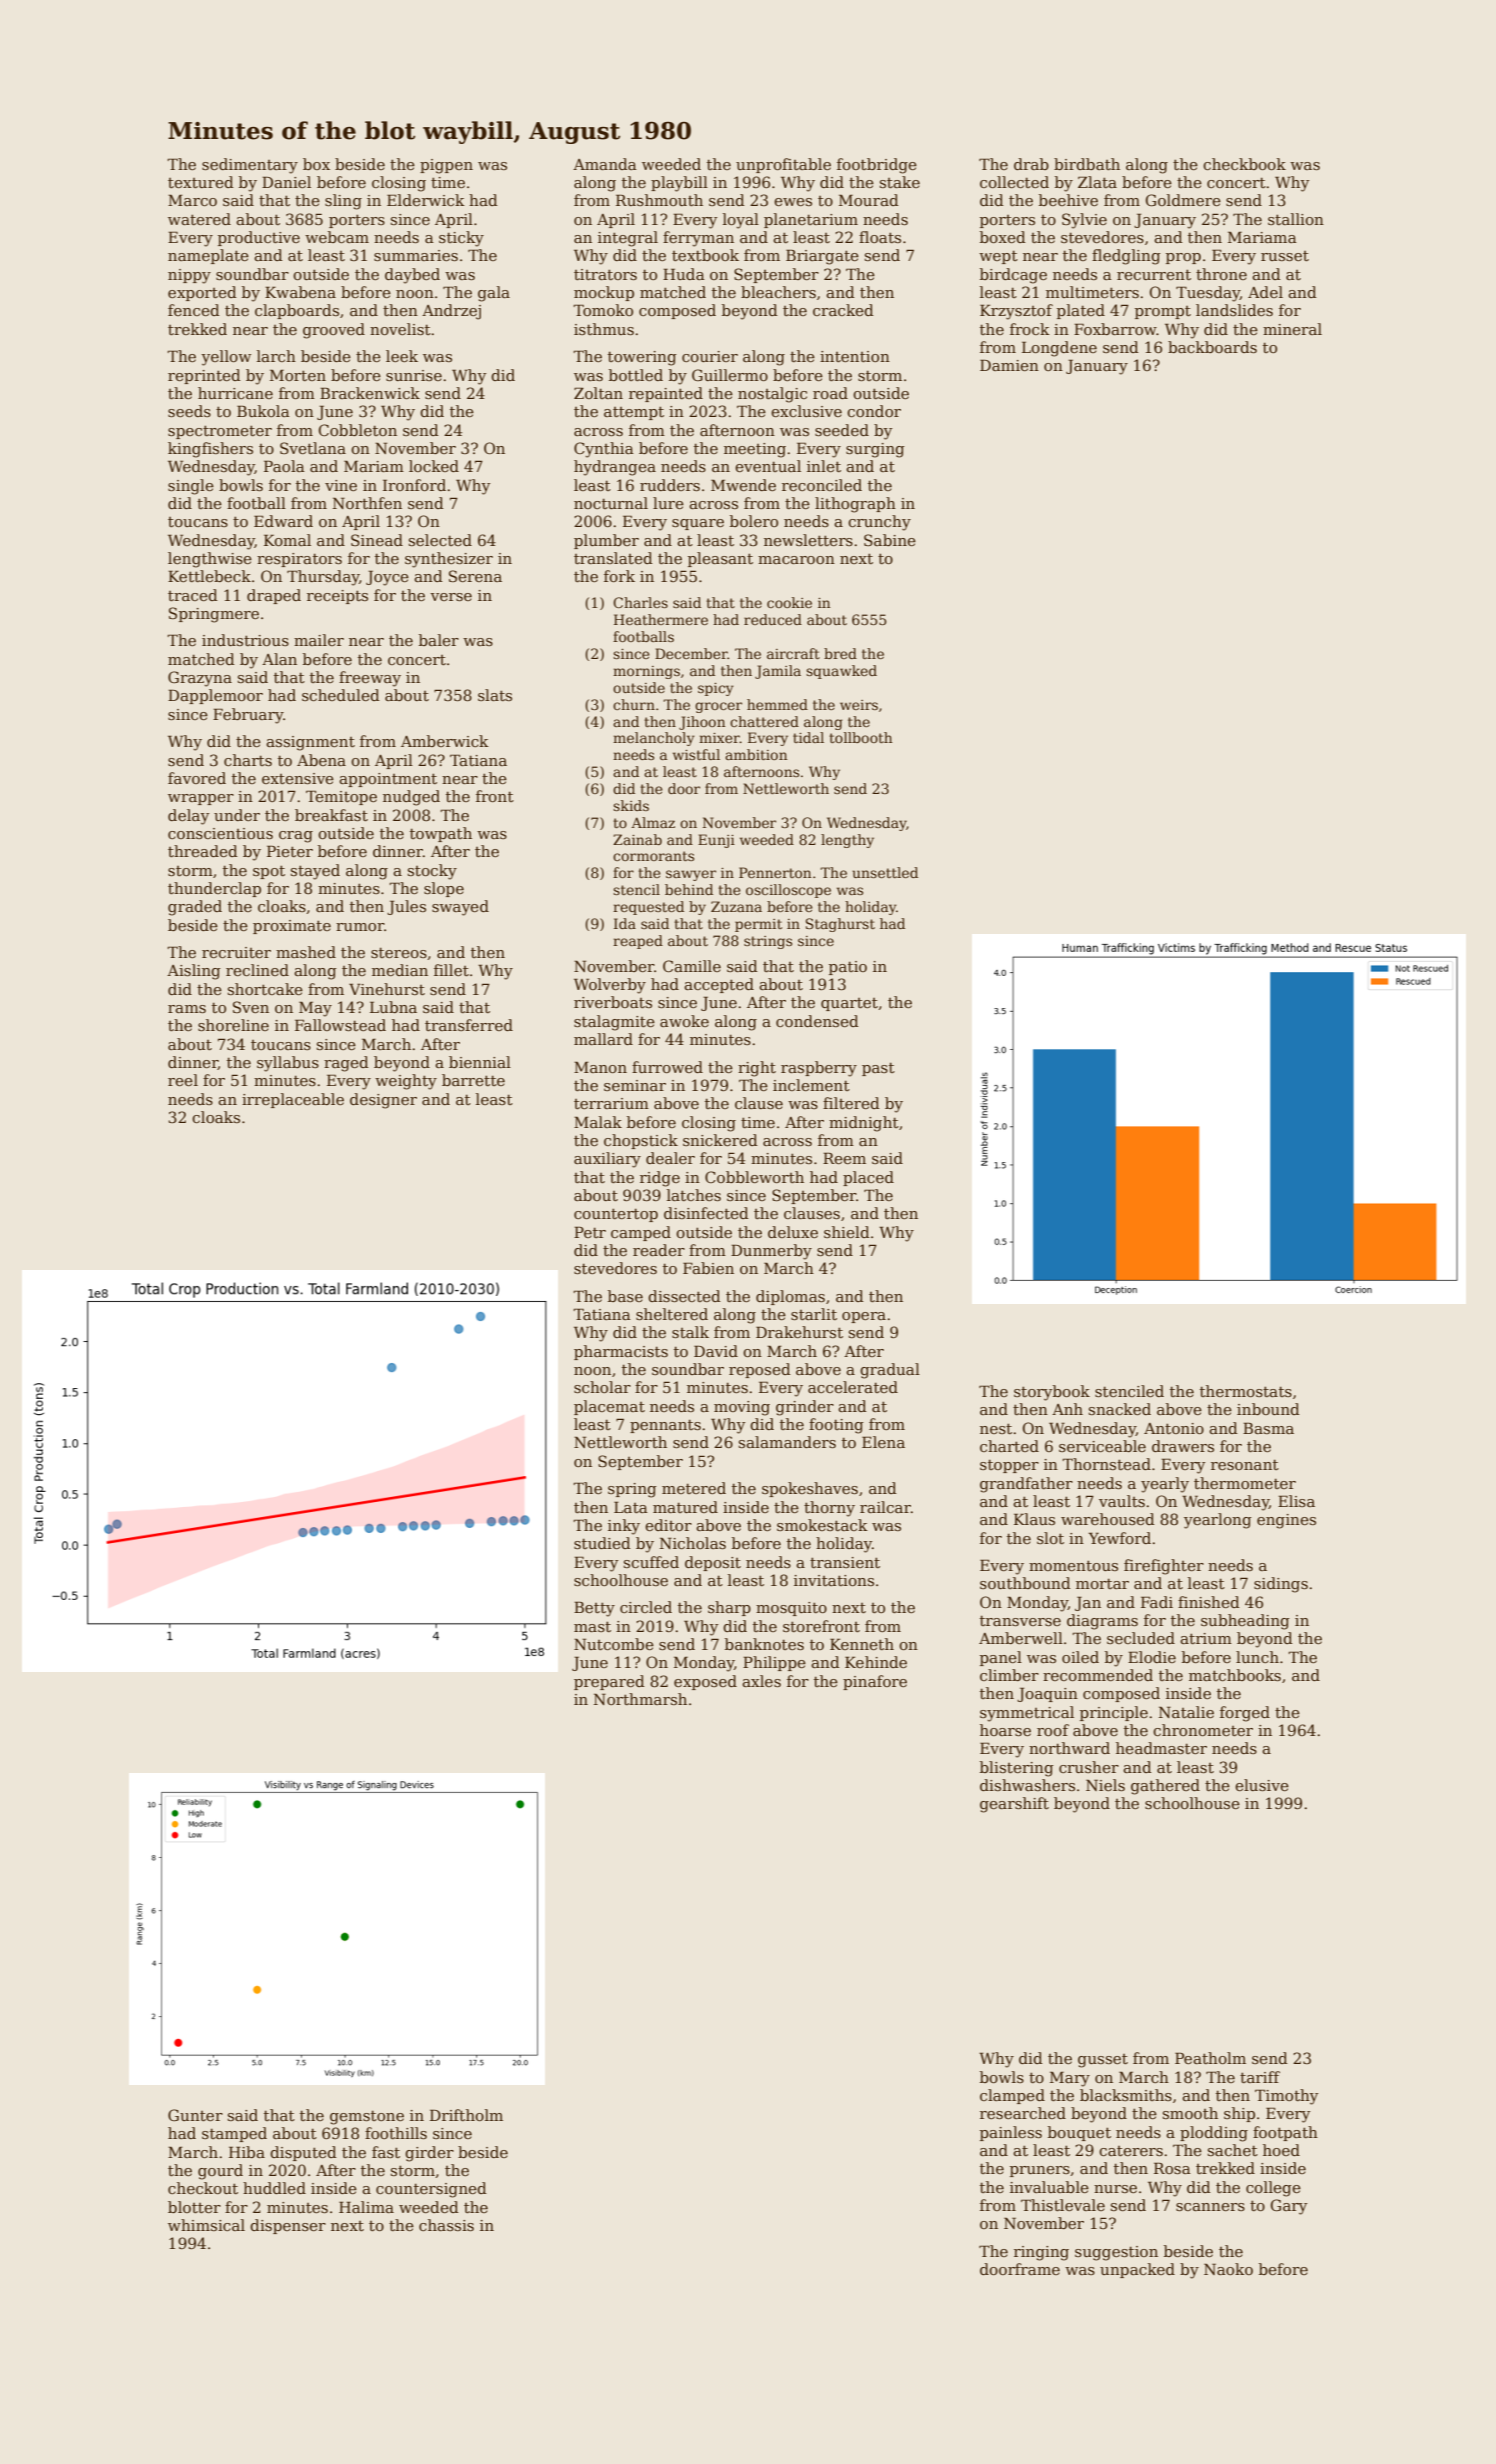 This page has width=1496, height=2464. What do you see at coordinates (603, 1039) in the page?
I see `mallard` at bounding box center [603, 1039].
